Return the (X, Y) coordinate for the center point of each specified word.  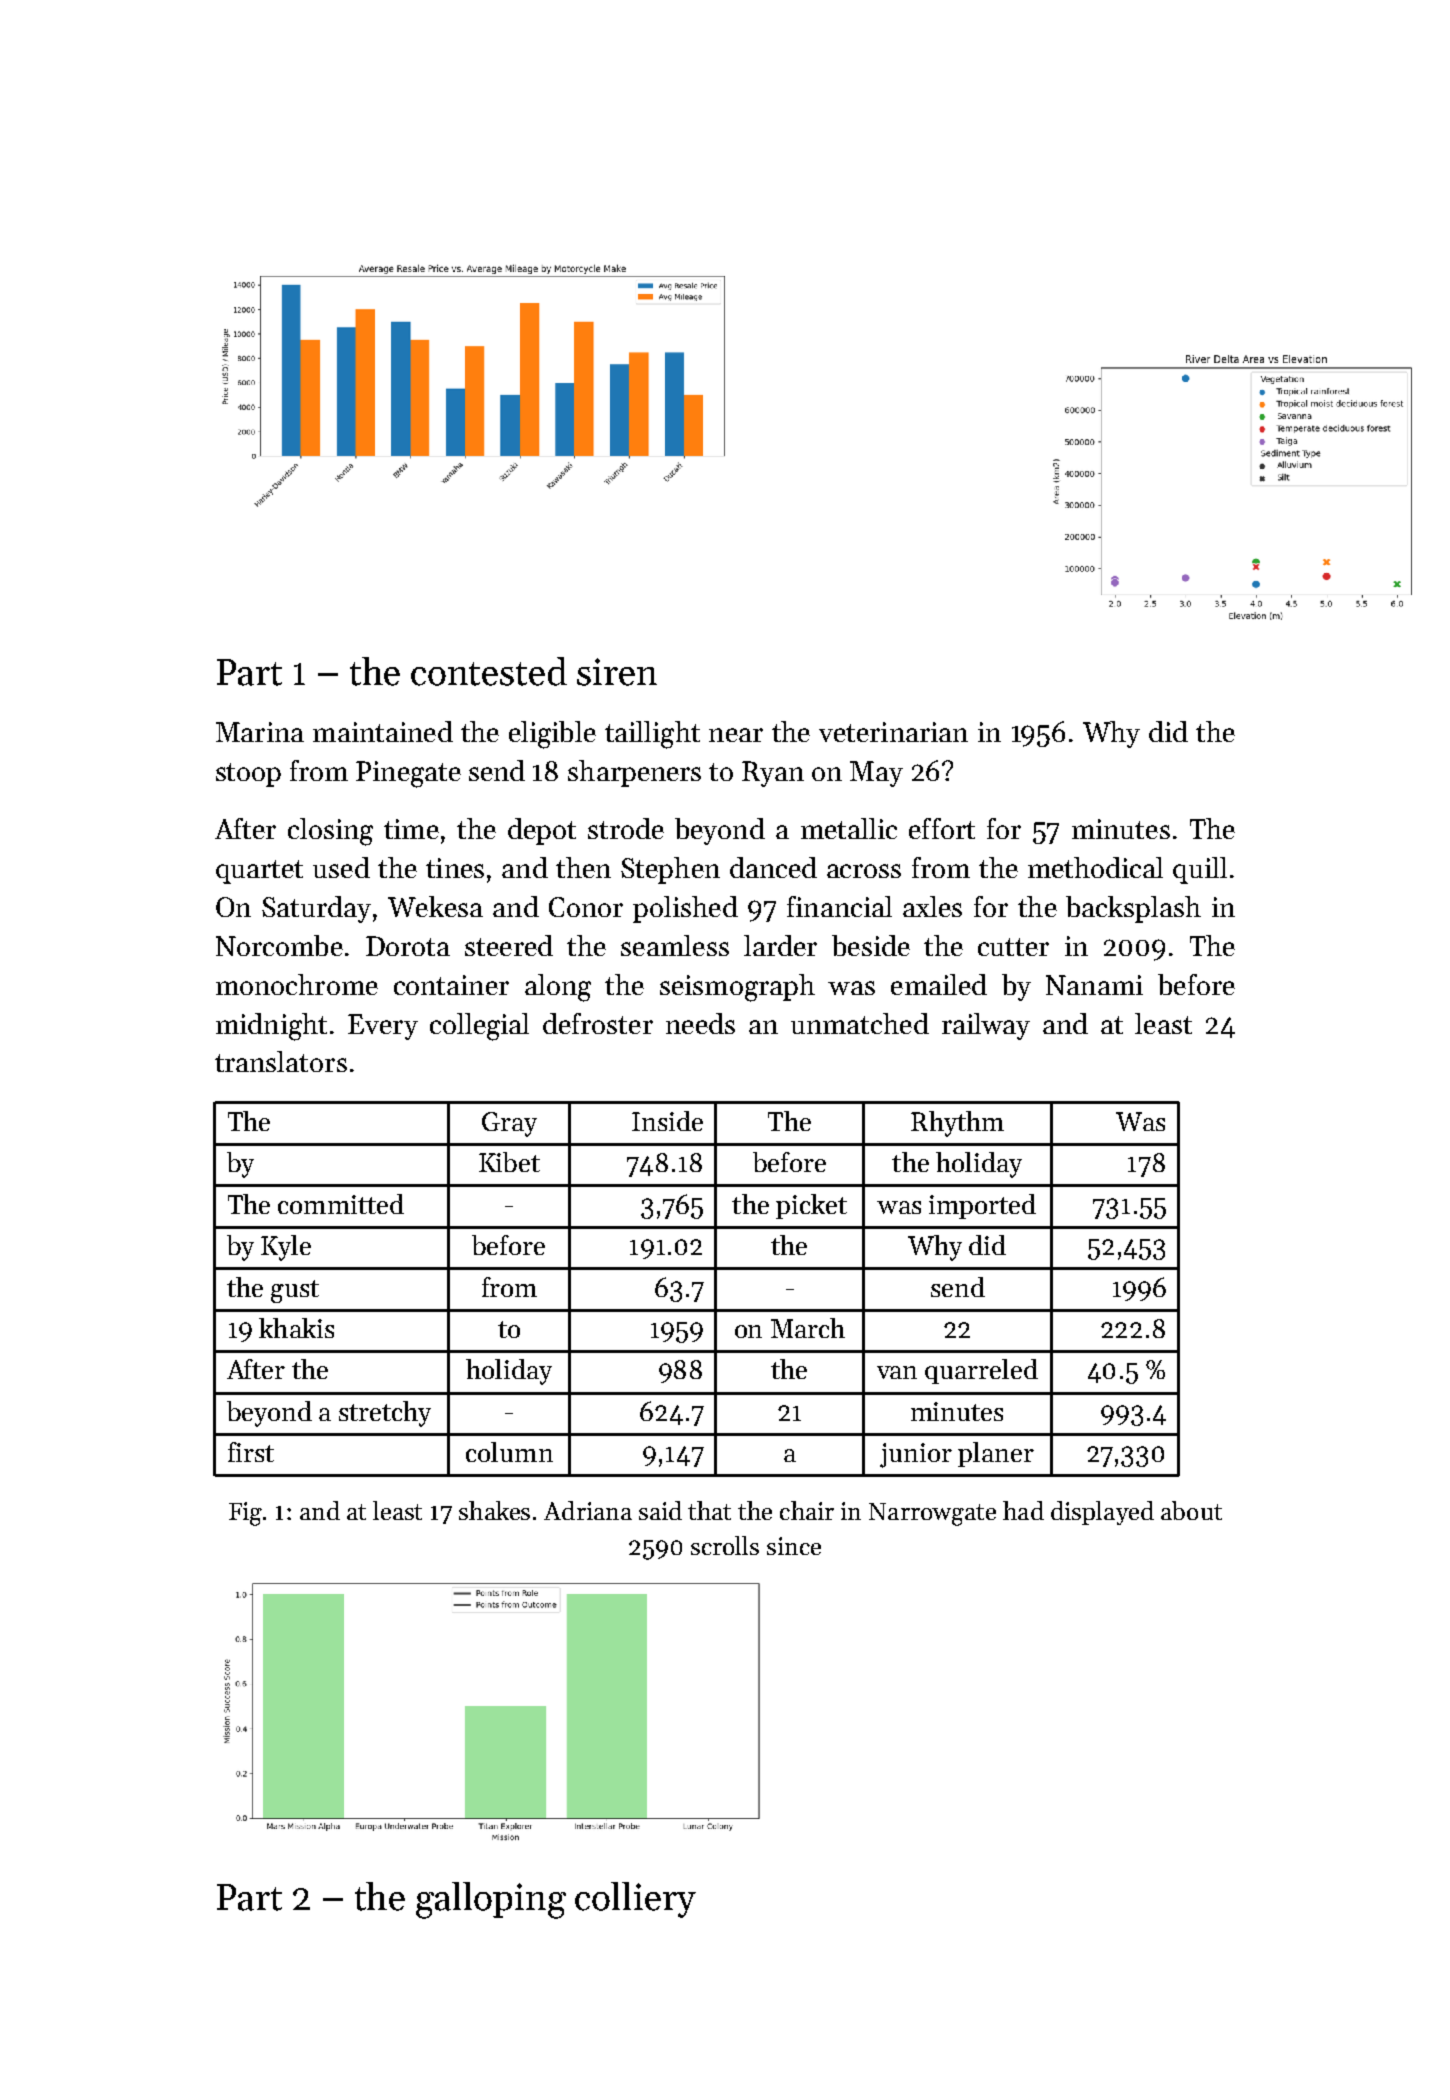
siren (617, 672)
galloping (491, 1900)
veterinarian (893, 732)
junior (916, 1455)
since (794, 1546)
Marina (260, 732)
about (1191, 1510)
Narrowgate (932, 1514)
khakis (296, 1328)
